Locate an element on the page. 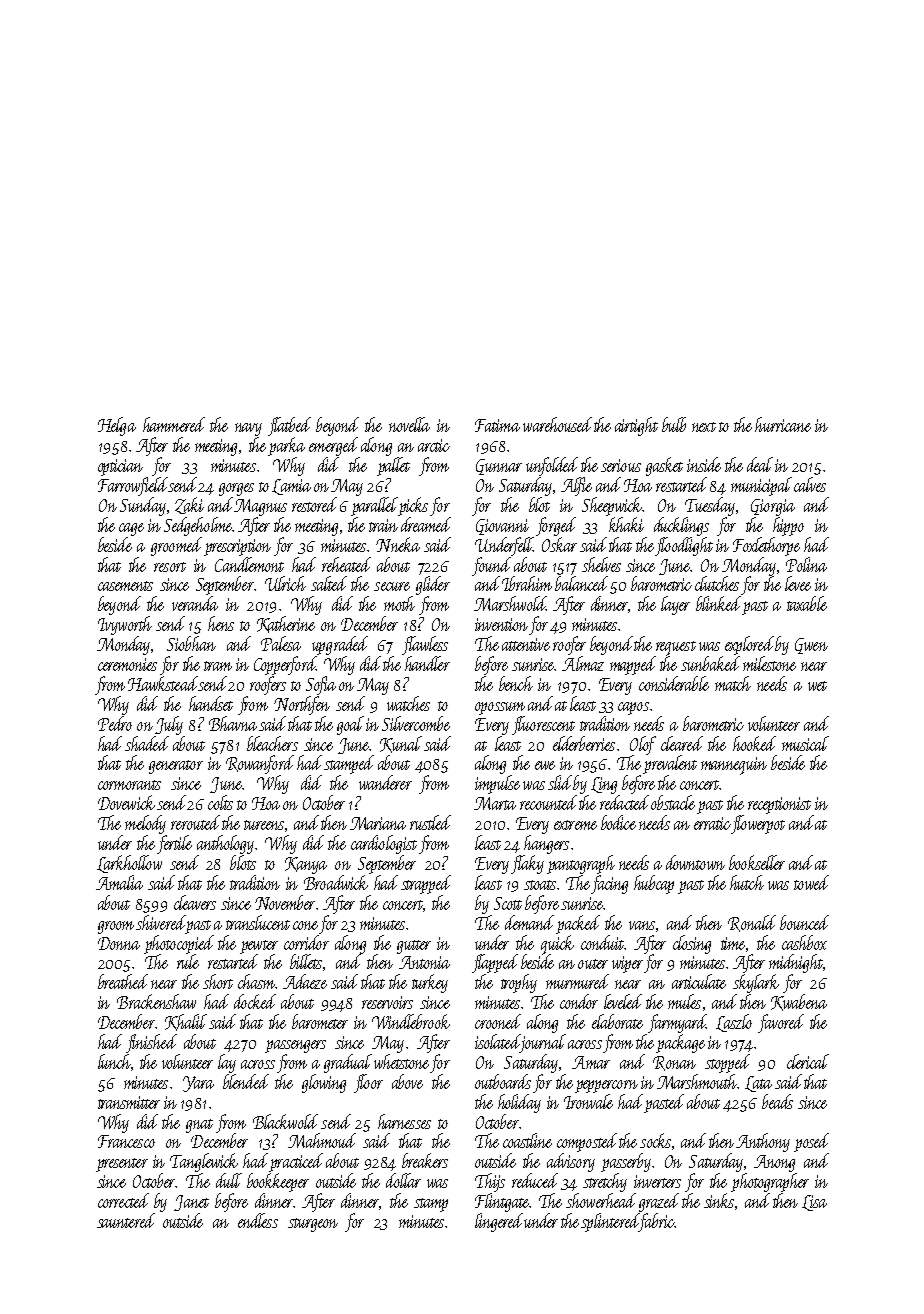  hurricane is located at coordinates (783, 424).
